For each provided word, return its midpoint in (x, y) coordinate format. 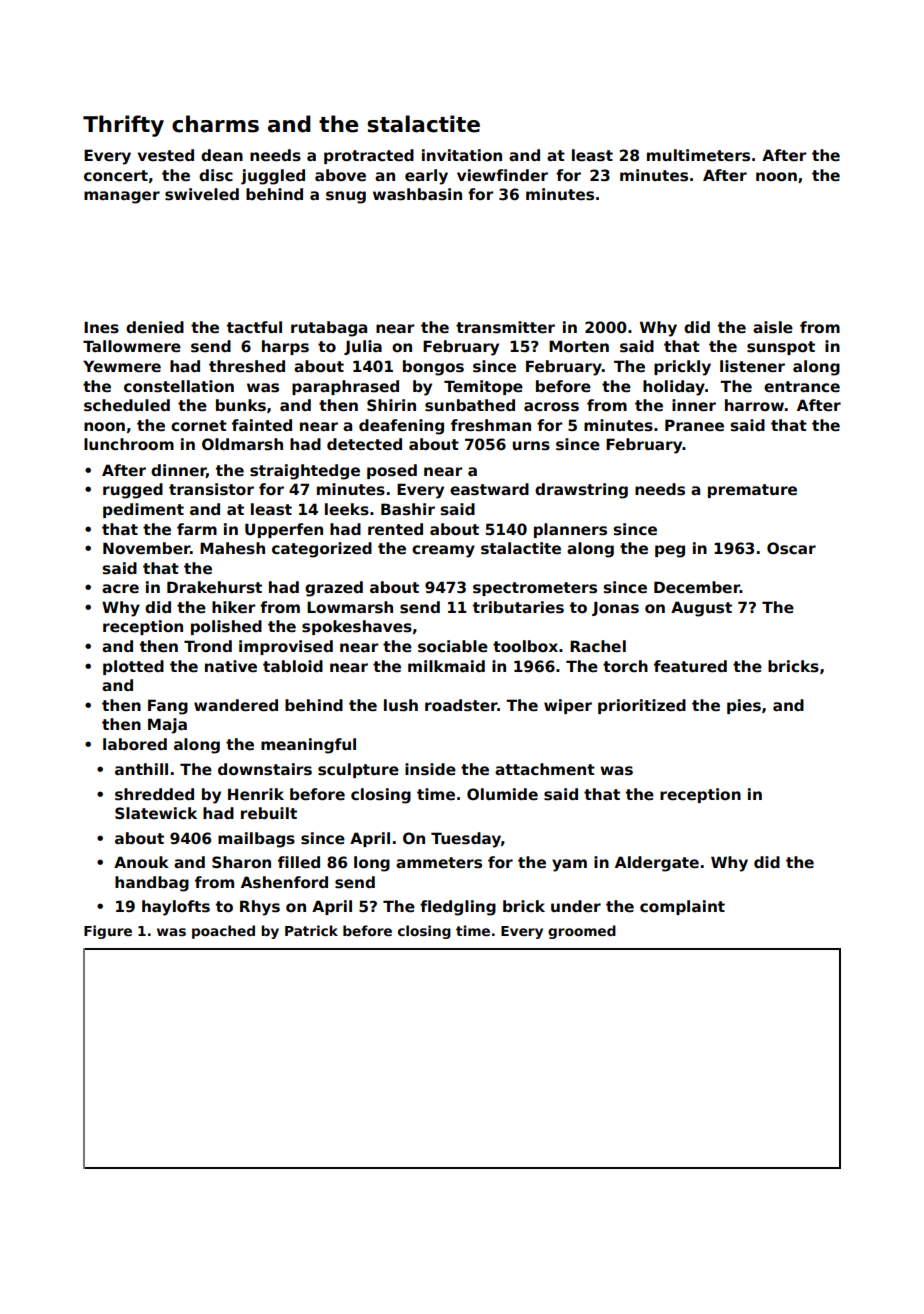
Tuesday (466, 840)
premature (752, 491)
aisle (773, 327)
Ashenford (284, 882)
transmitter (505, 327)
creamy (443, 551)
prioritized (642, 706)
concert (116, 175)
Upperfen (284, 530)
